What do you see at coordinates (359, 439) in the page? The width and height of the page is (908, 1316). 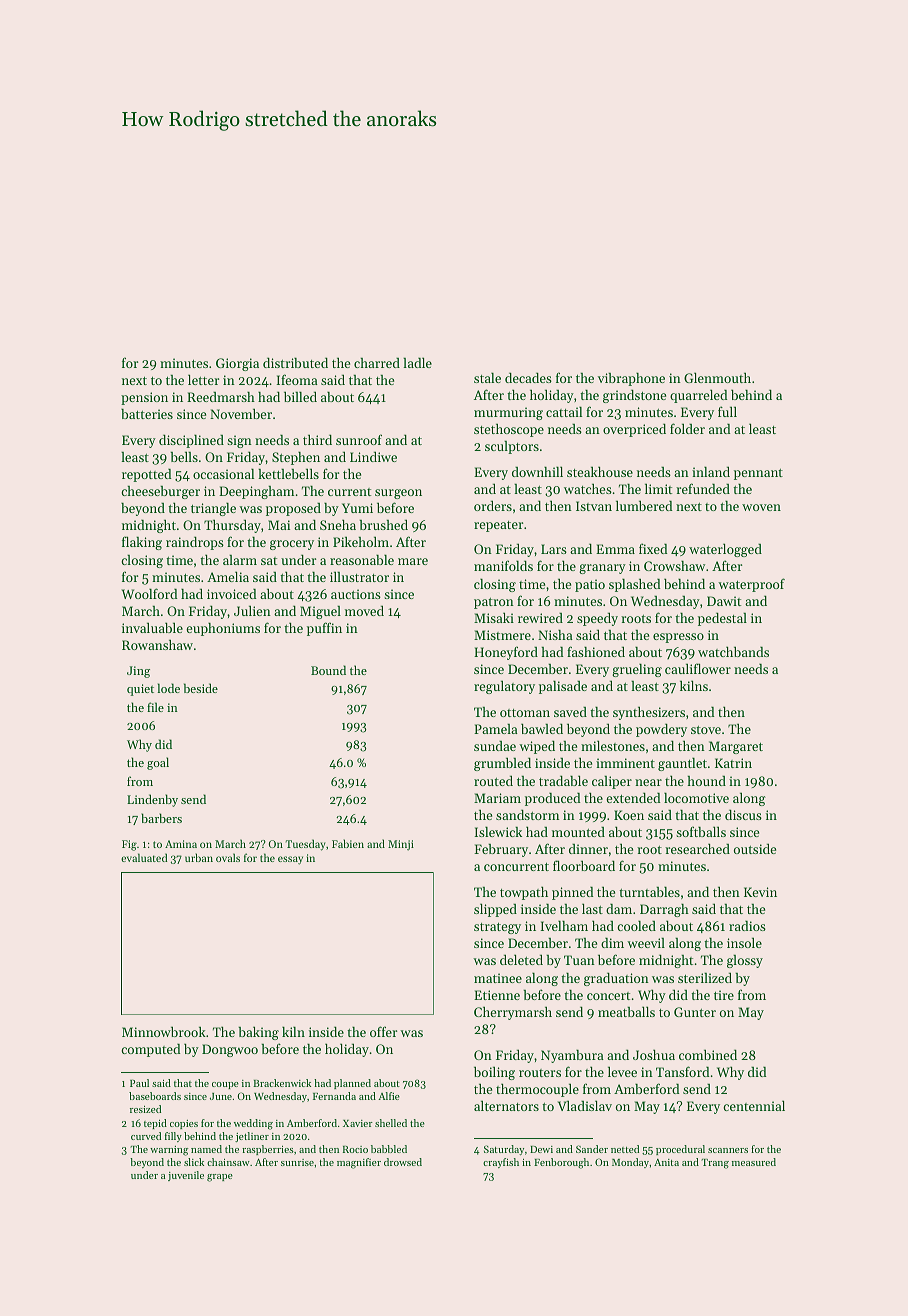 I see `sunroof` at bounding box center [359, 439].
